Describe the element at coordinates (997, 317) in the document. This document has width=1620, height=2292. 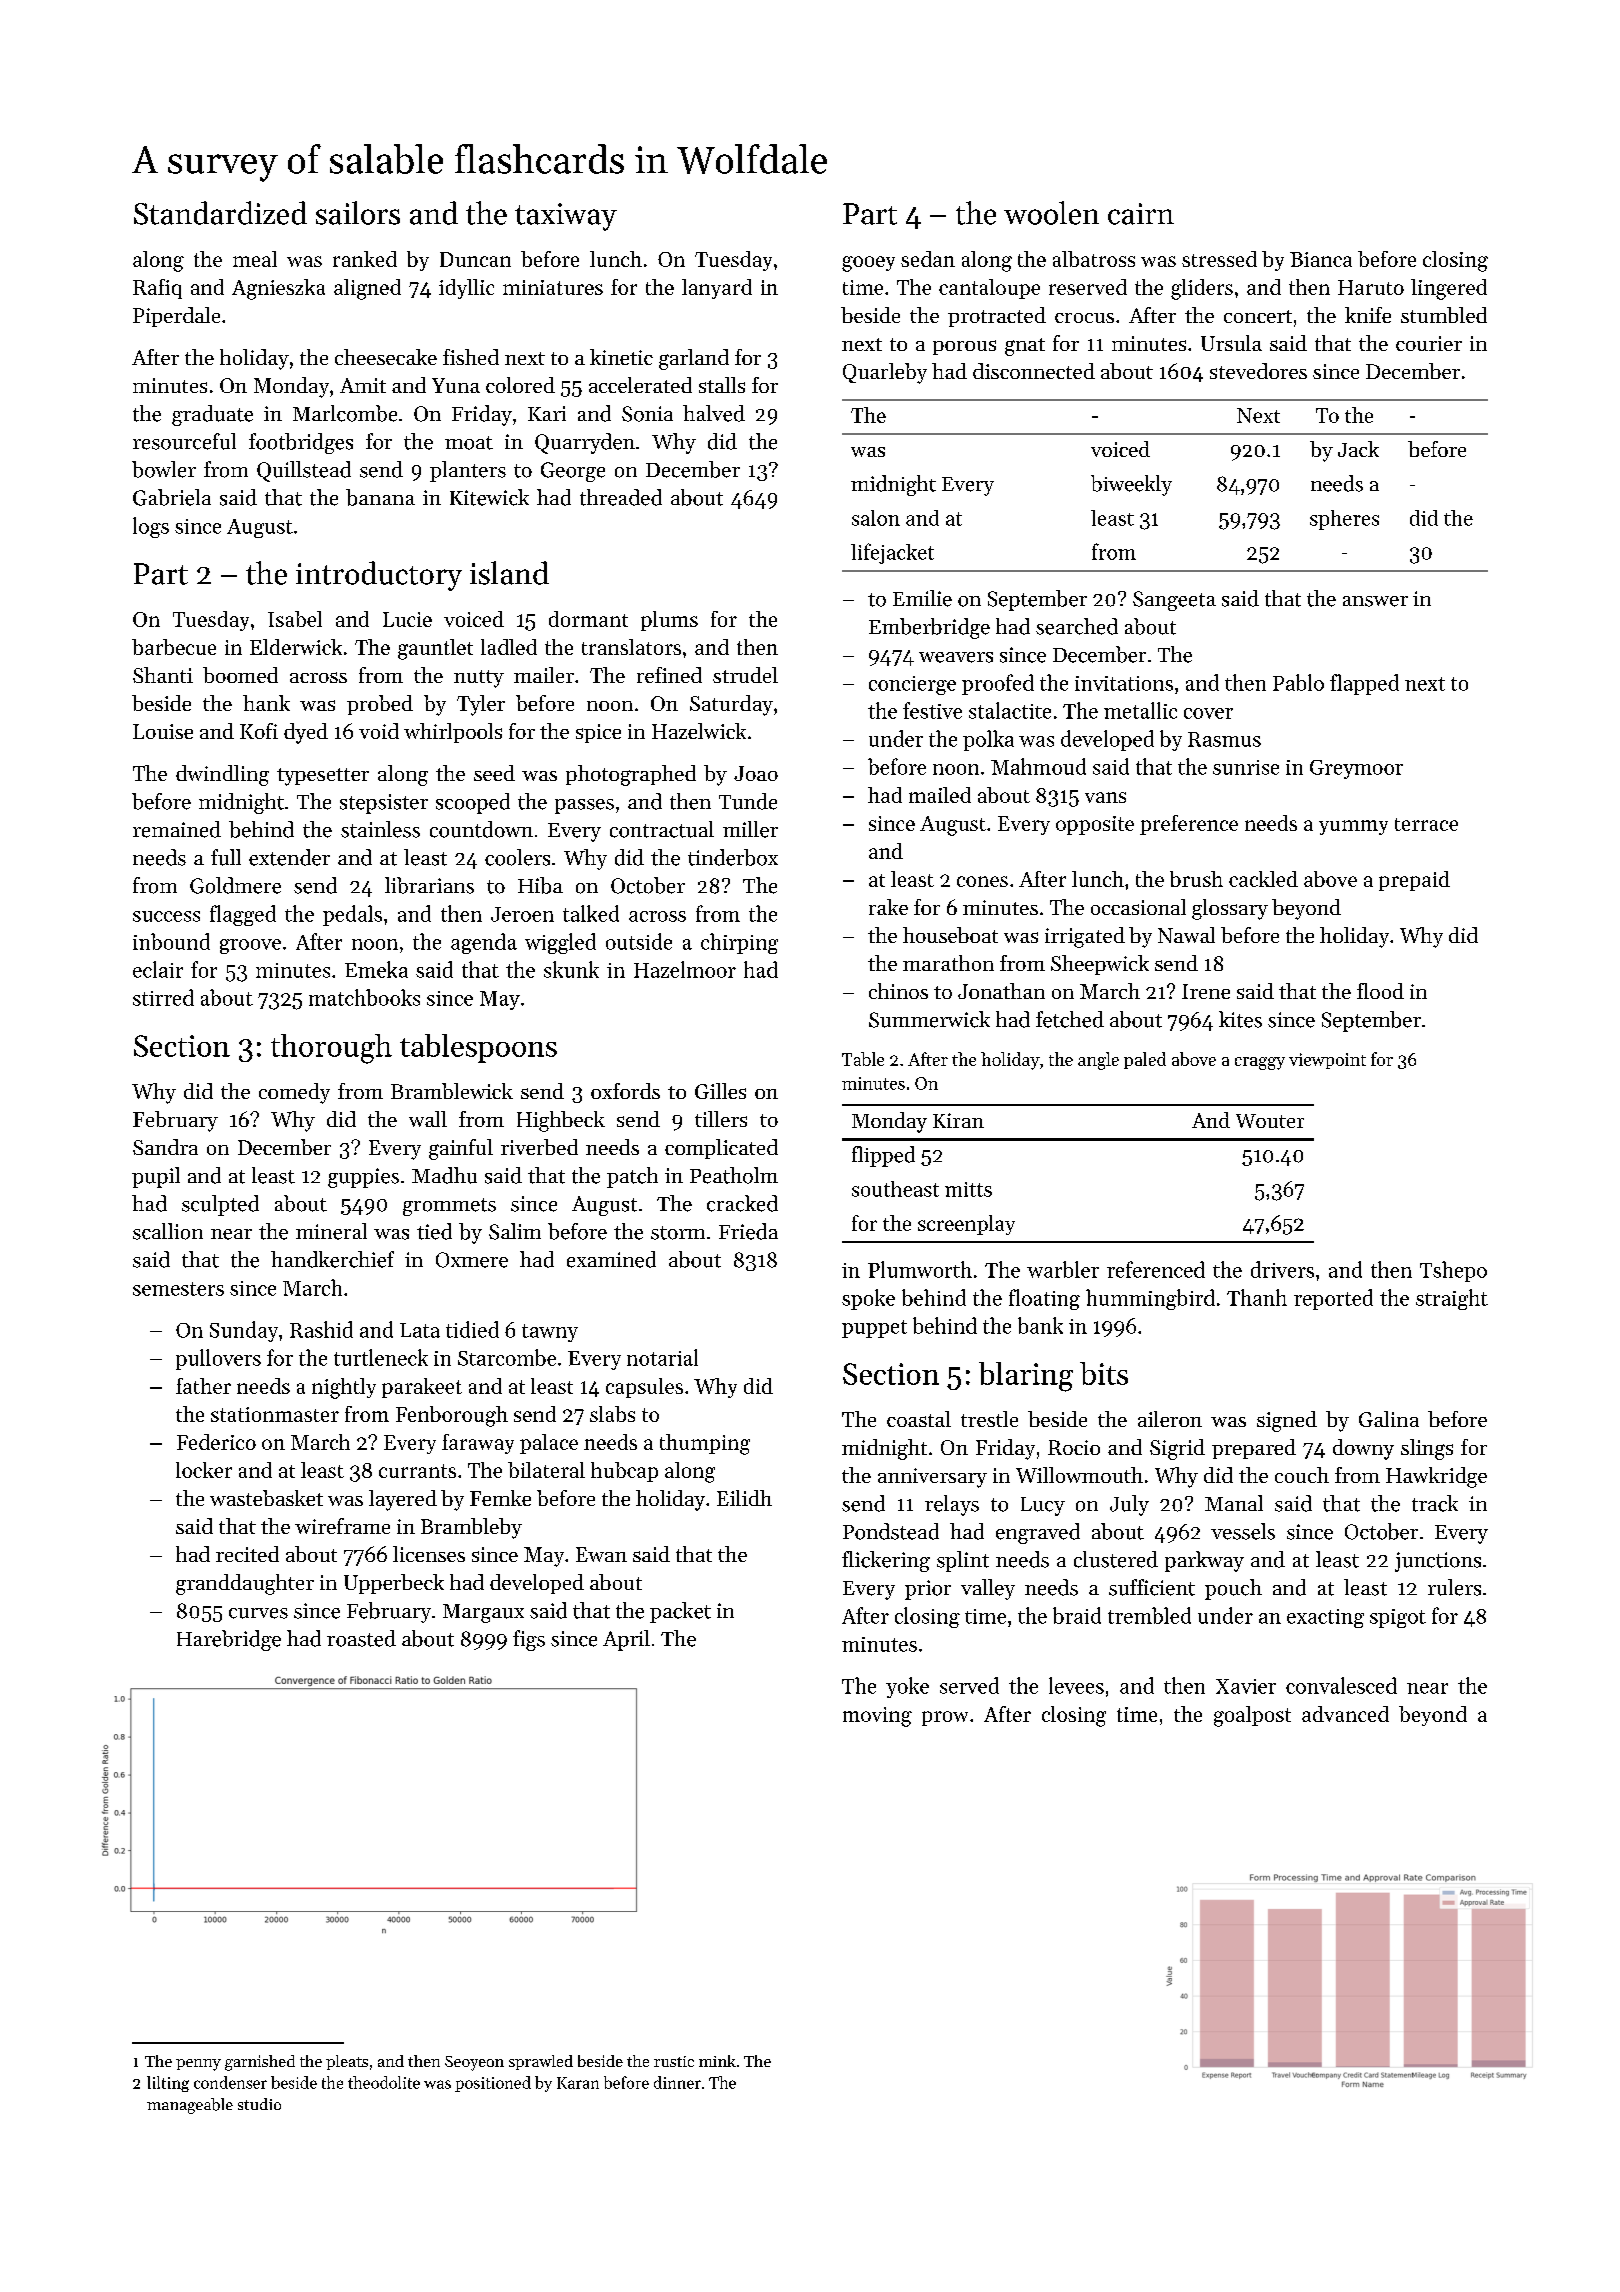
I see `protracted` at that location.
